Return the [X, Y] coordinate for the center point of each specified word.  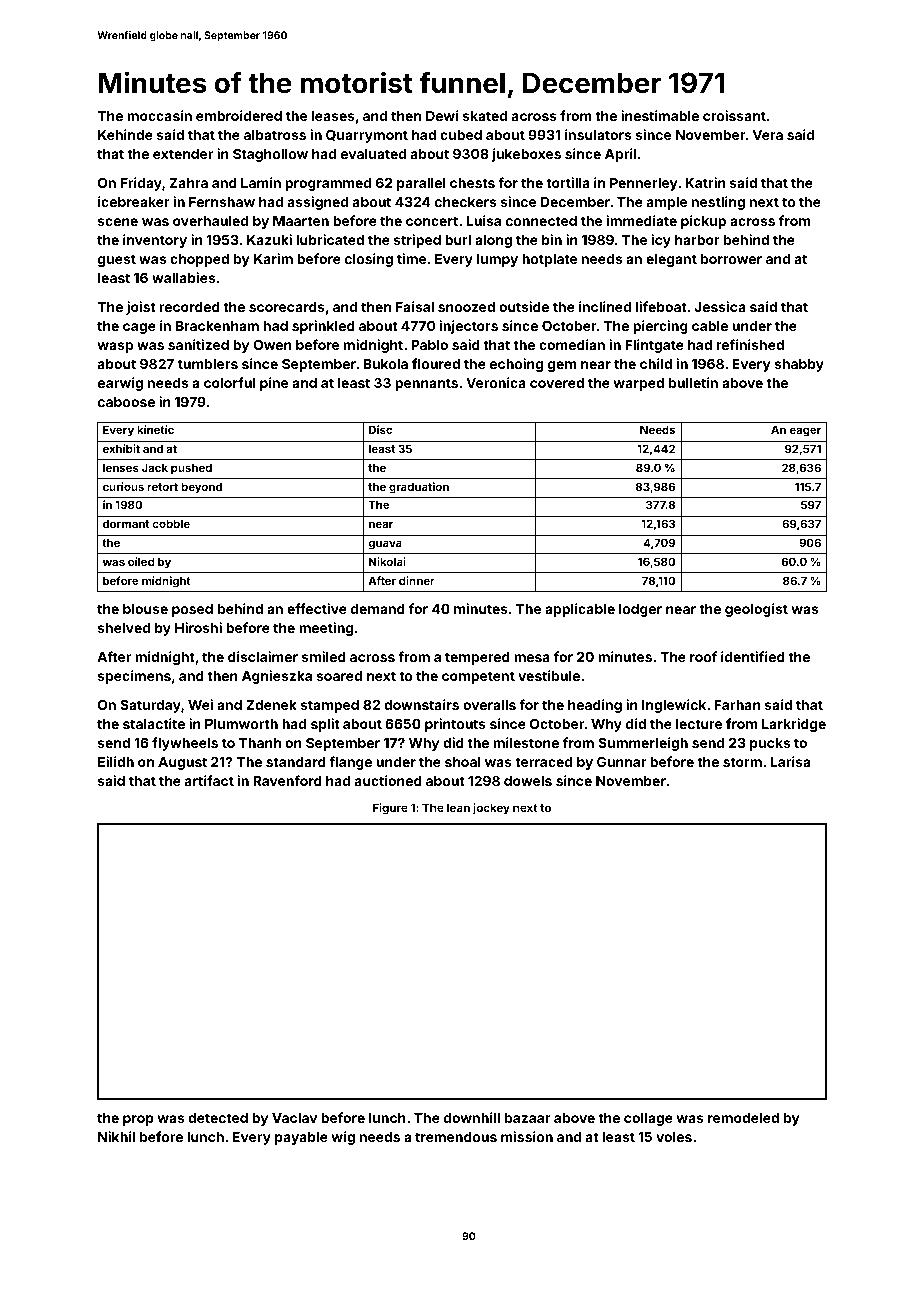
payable [301, 1138]
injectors [469, 327]
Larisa [790, 761]
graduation [419, 488]
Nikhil [116, 1136]
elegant [671, 260]
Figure [390, 809]
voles [674, 1137]
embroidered [239, 115]
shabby [799, 365]
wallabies [183, 277]
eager [805, 432]
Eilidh [116, 761]
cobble [171, 523]
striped [417, 241]
